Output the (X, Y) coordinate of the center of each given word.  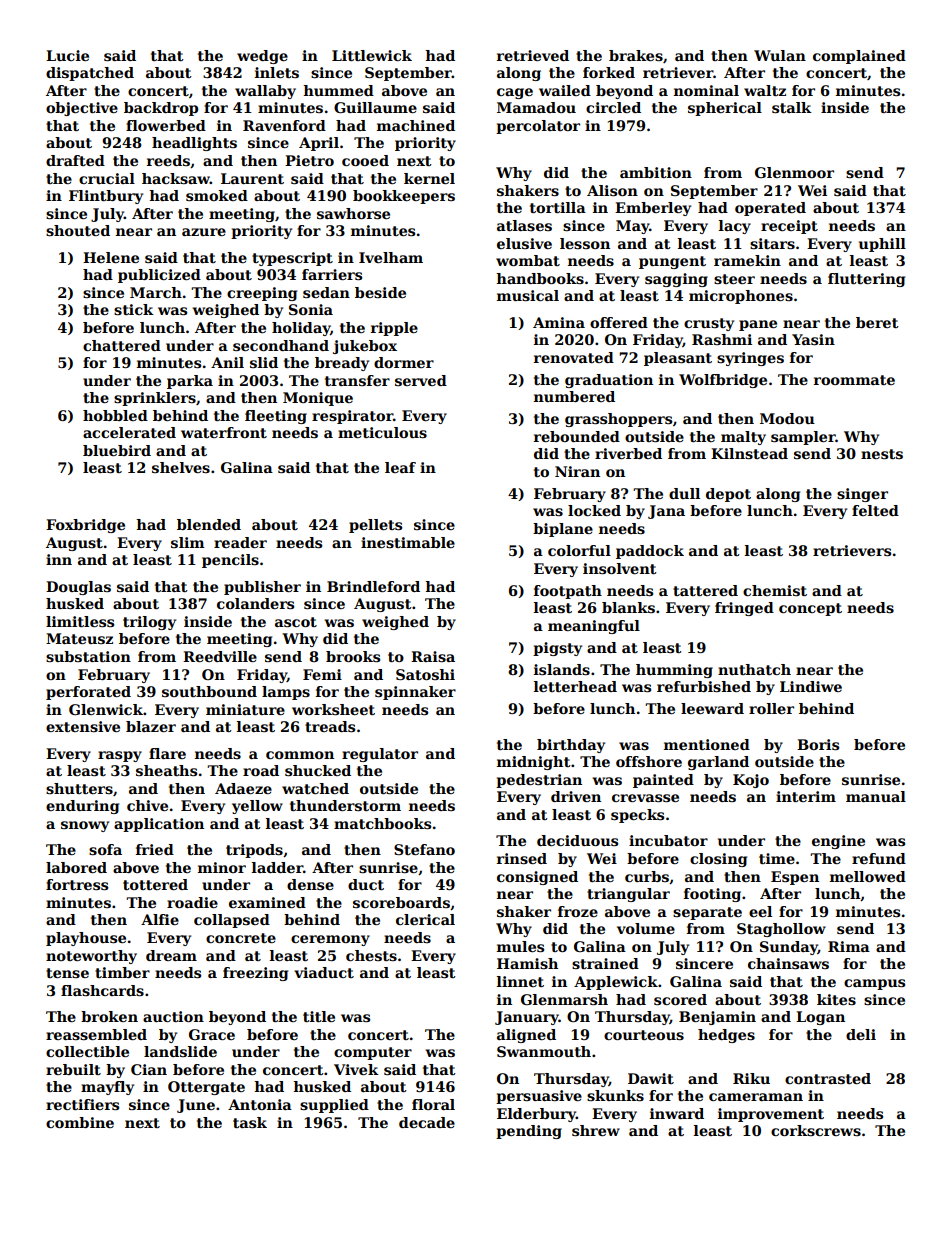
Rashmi (722, 339)
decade (427, 1122)
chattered (122, 345)
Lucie (67, 55)
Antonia (260, 1104)
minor (222, 867)
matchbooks (382, 823)
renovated (574, 357)
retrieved (533, 55)
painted (663, 781)
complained (859, 57)
